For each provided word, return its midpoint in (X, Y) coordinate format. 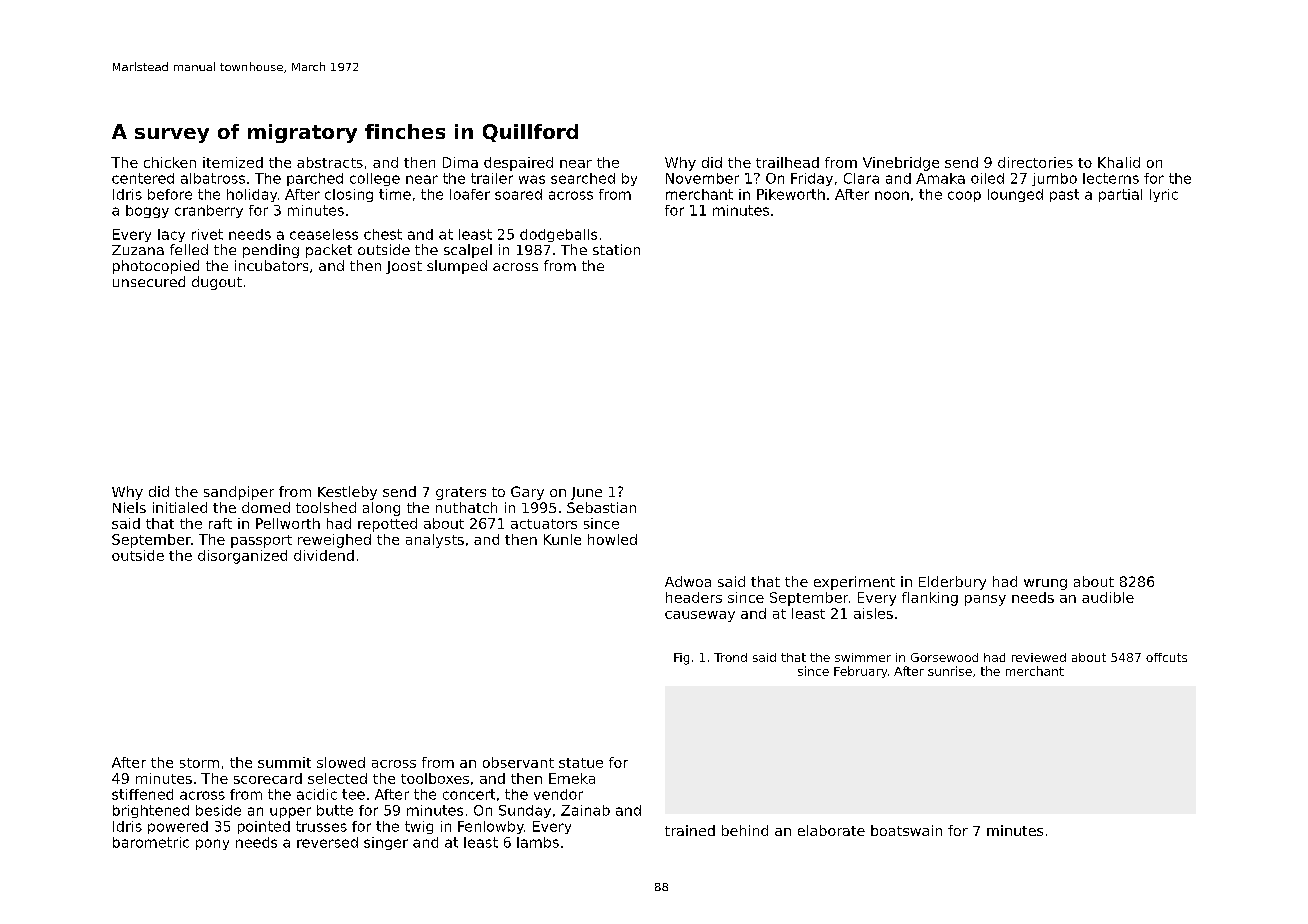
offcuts (1166, 657)
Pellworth (288, 523)
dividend (324, 555)
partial (1120, 195)
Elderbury (952, 583)
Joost (404, 267)
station (616, 249)
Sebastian (601, 507)
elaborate (831, 830)
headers (694, 597)
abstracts (330, 162)
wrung (1045, 584)
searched (583, 178)
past (1064, 195)
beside (218, 810)
